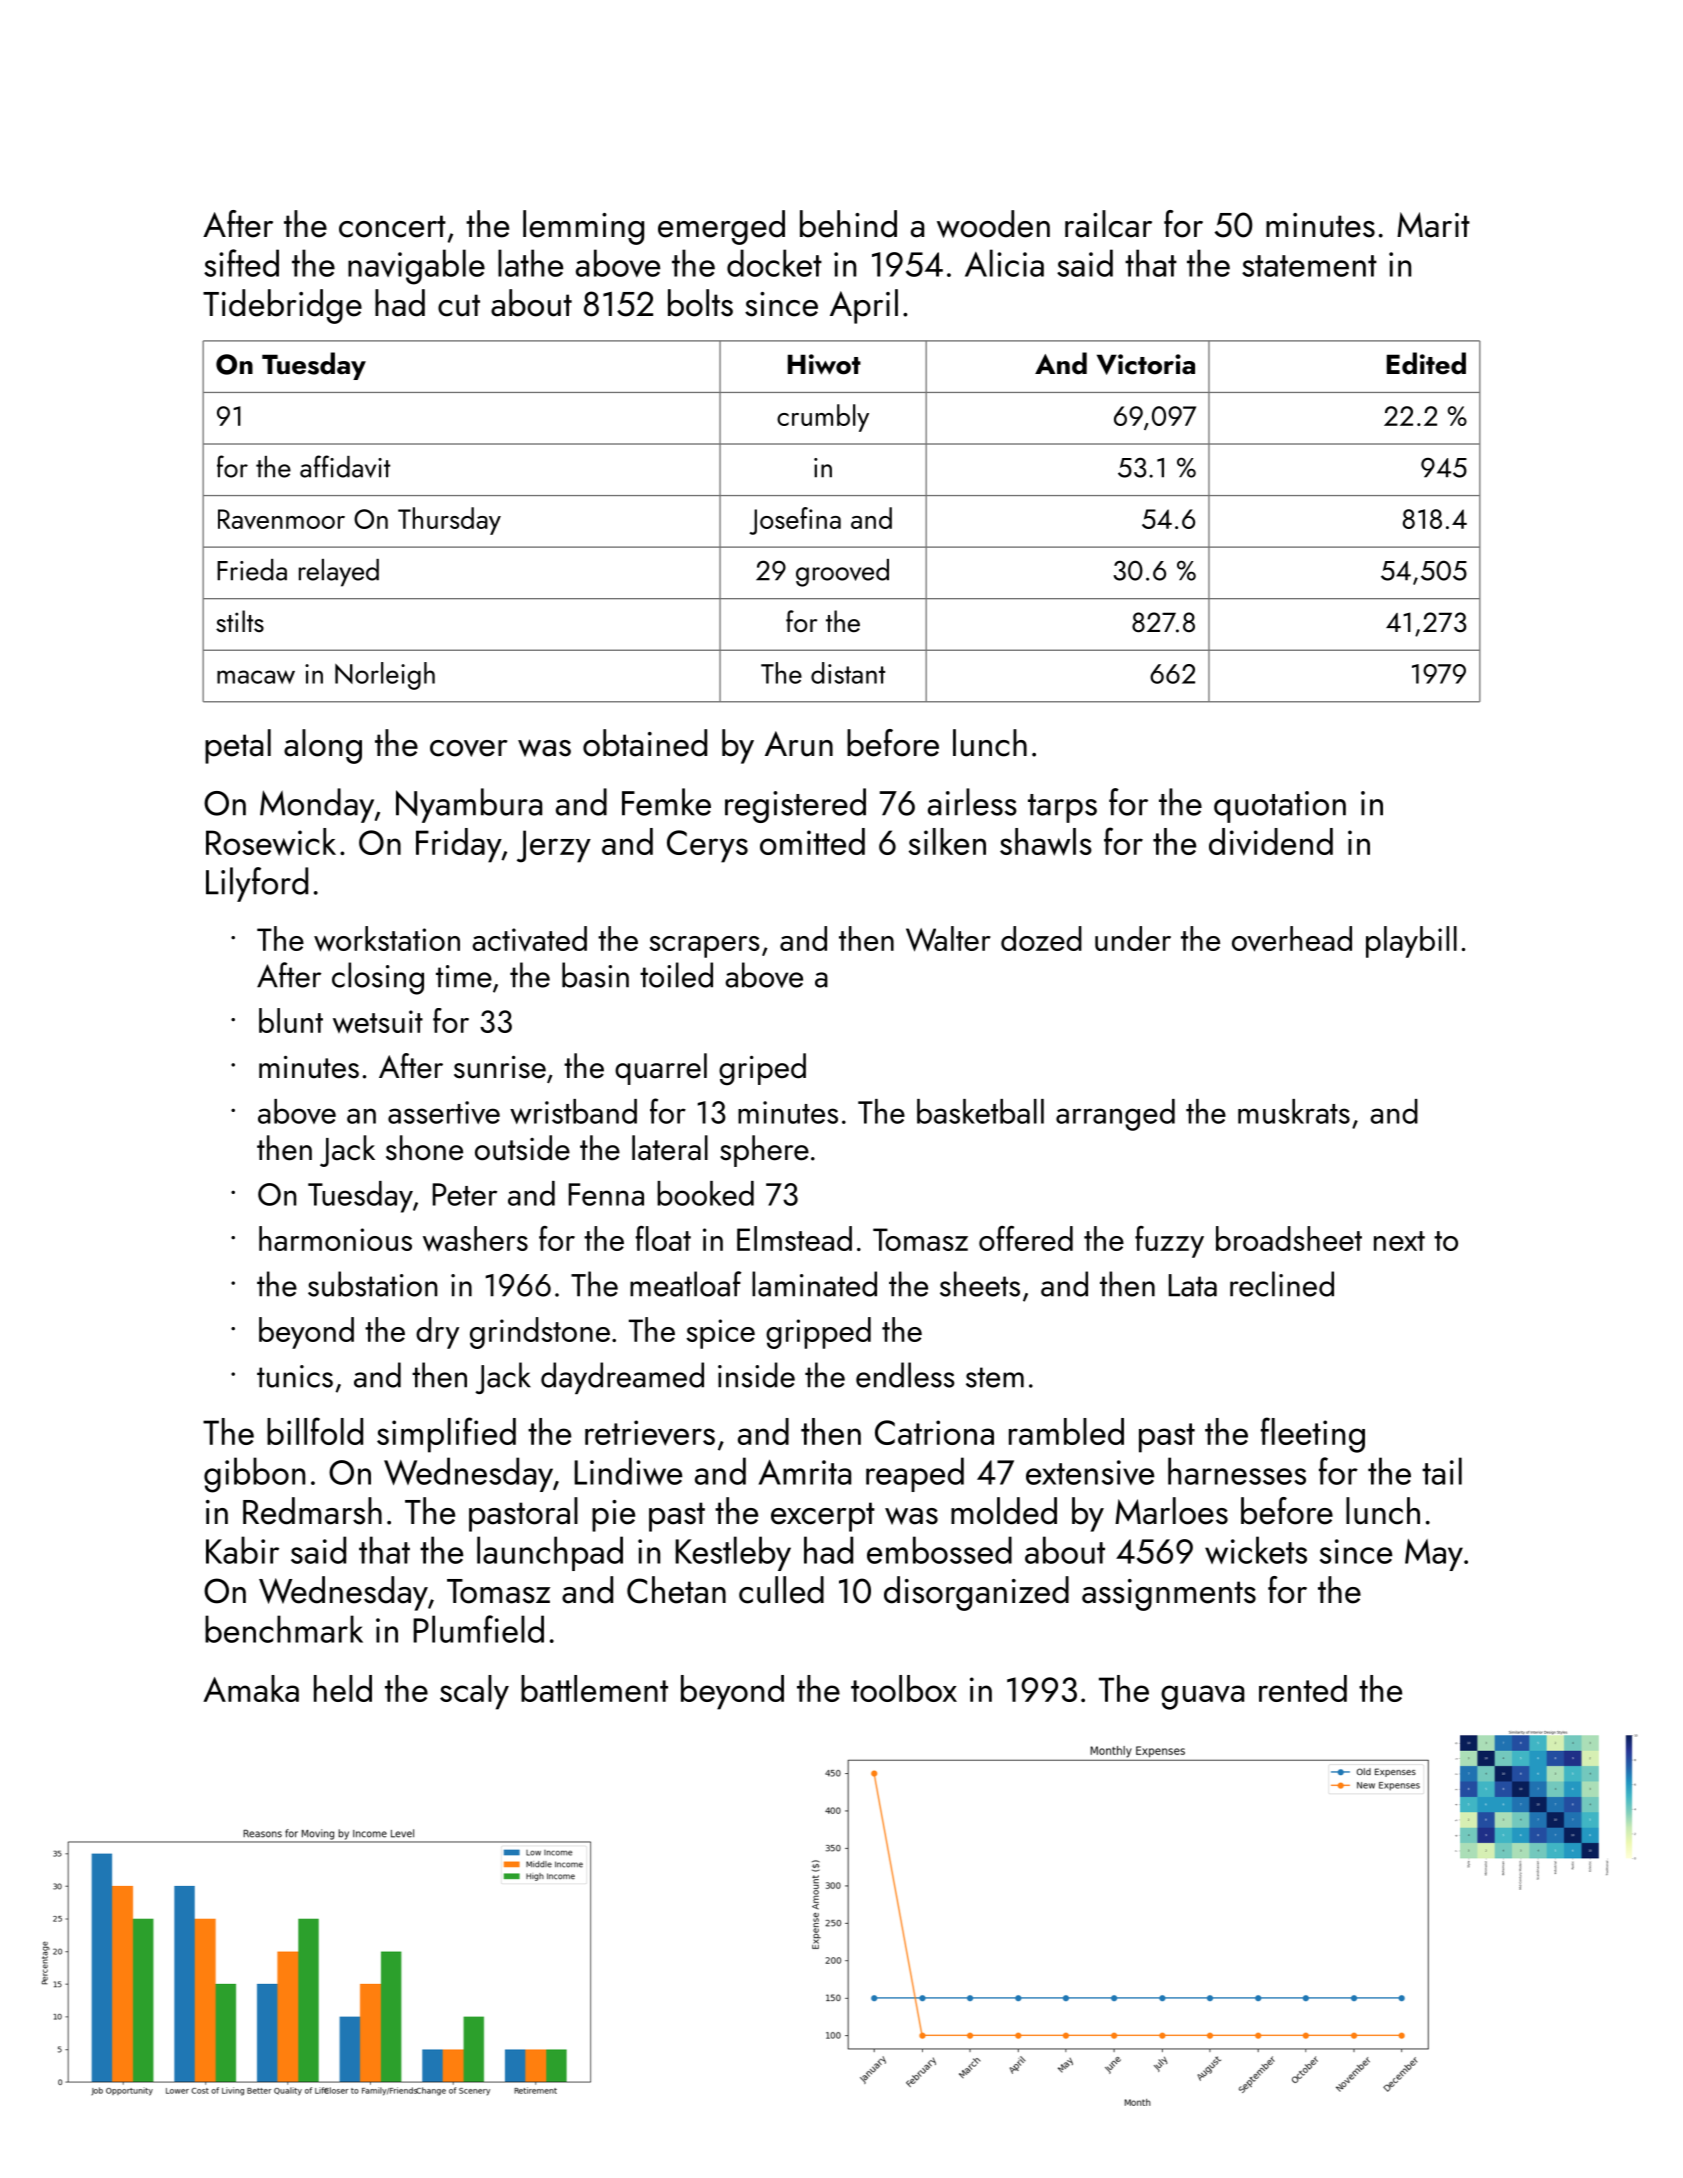  Describe the element at coordinates (478, 1629) in the page. I see `Plumfield` at that location.
